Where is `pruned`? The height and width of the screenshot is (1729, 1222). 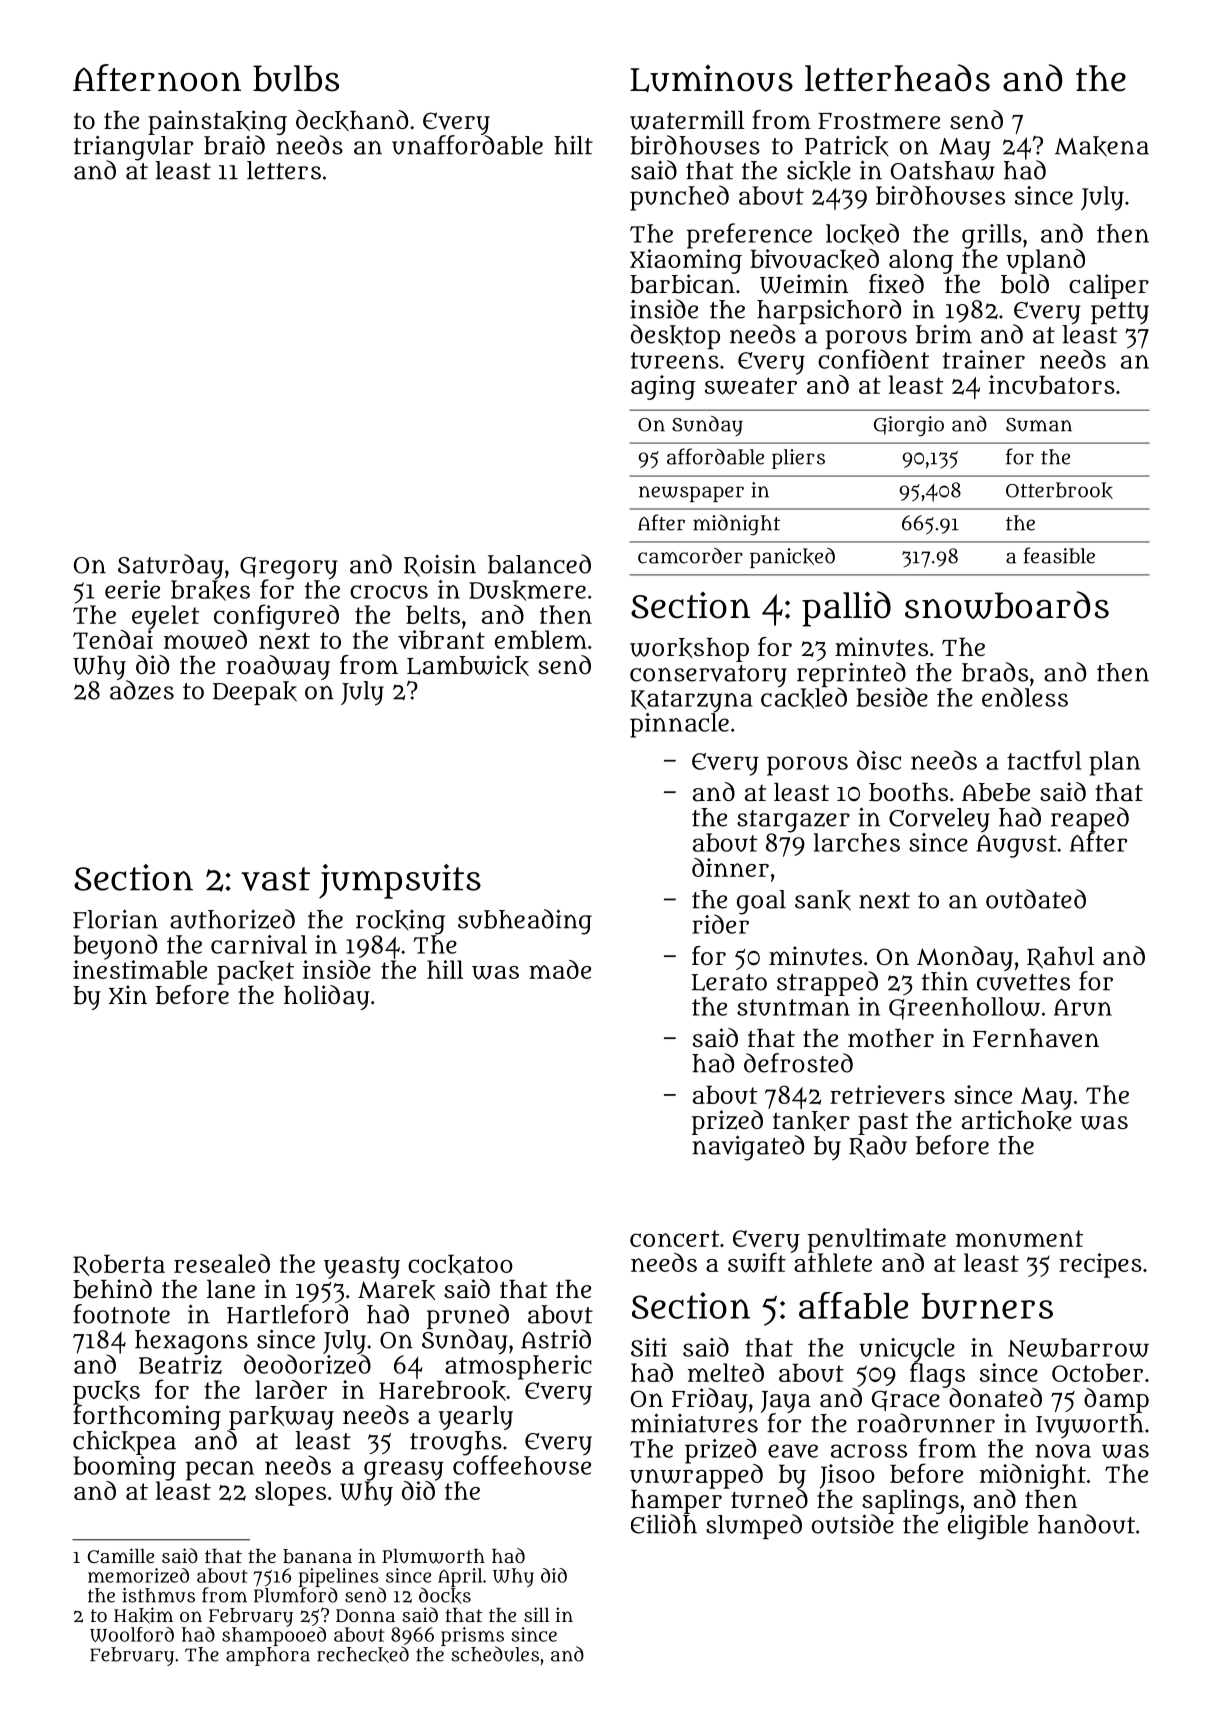 pruned is located at coordinates (468, 1316).
